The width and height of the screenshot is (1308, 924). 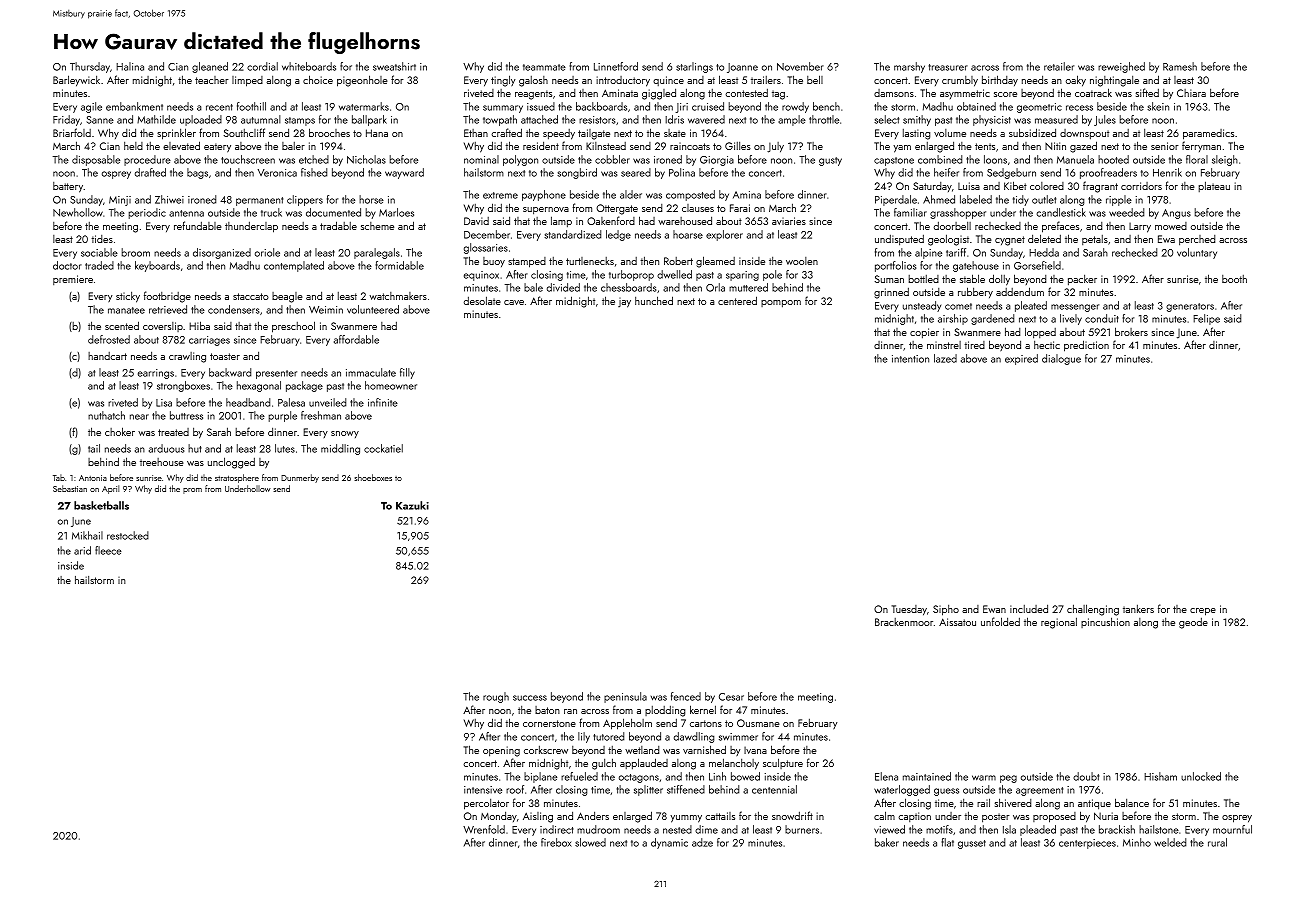 I want to click on tankers, so click(x=1138, y=608).
